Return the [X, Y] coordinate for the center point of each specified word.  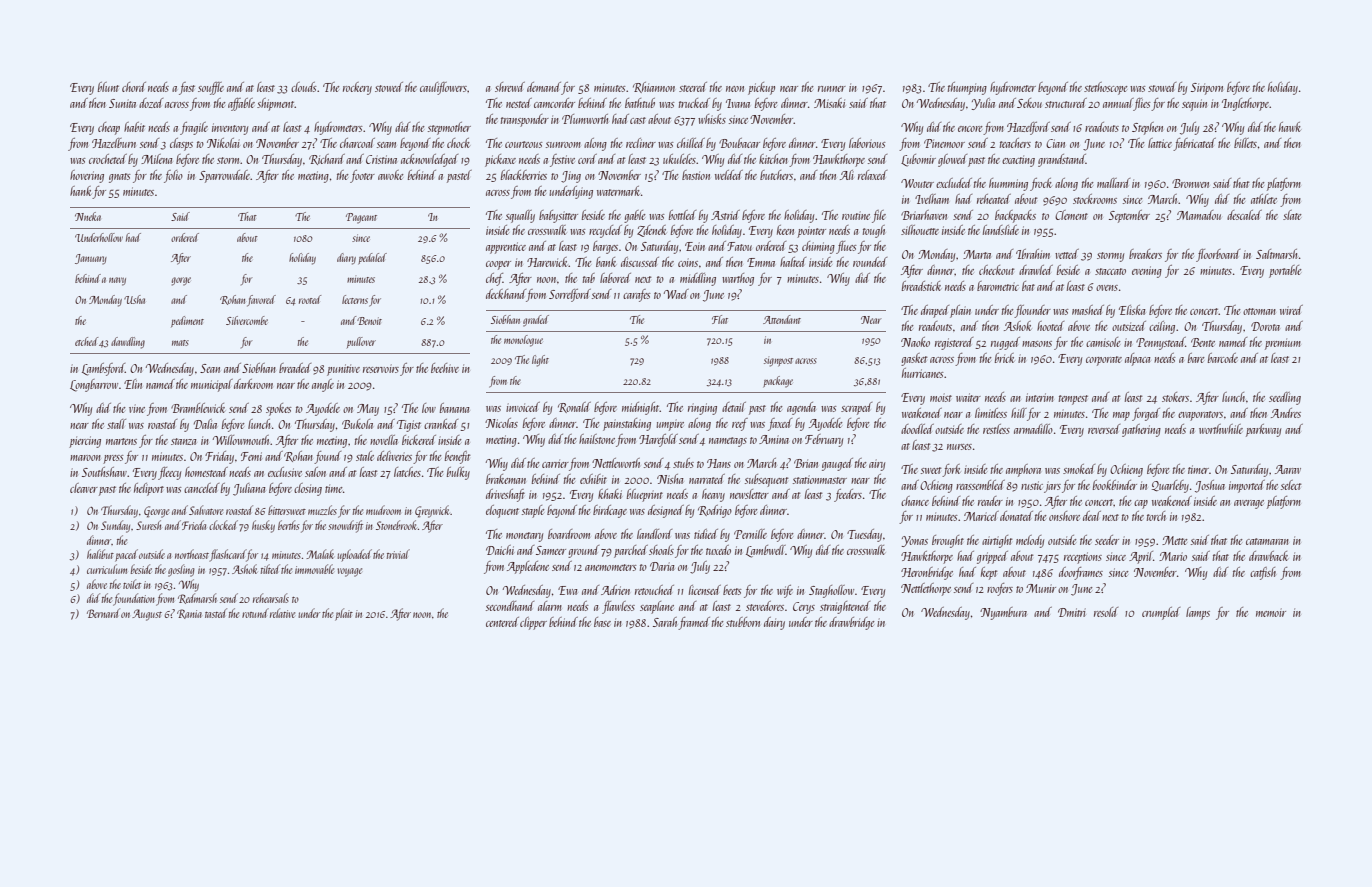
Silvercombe [247, 320]
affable [241, 104]
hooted [1050, 326]
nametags [728, 442]
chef [494, 279]
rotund [255, 613]
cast [638, 120]
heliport [149, 489]
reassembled [980, 485]
